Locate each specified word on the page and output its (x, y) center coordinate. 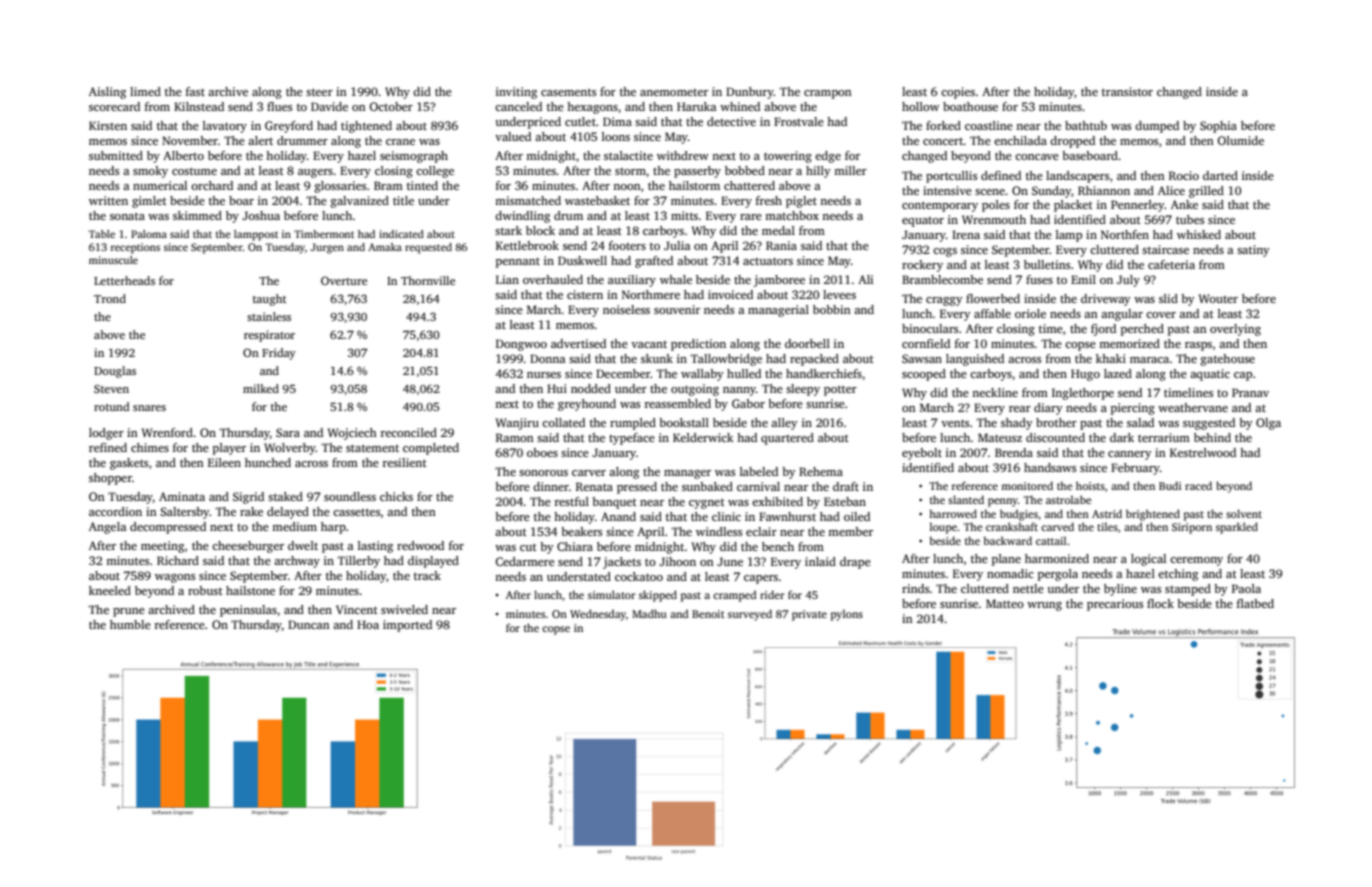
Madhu (649, 613)
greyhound (587, 405)
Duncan (309, 624)
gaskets (129, 464)
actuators (768, 261)
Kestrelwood (1203, 452)
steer (319, 92)
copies (958, 93)
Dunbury (750, 93)
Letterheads (124, 280)
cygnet (707, 503)
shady (1017, 424)
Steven (111, 389)
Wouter (1218, 298)
